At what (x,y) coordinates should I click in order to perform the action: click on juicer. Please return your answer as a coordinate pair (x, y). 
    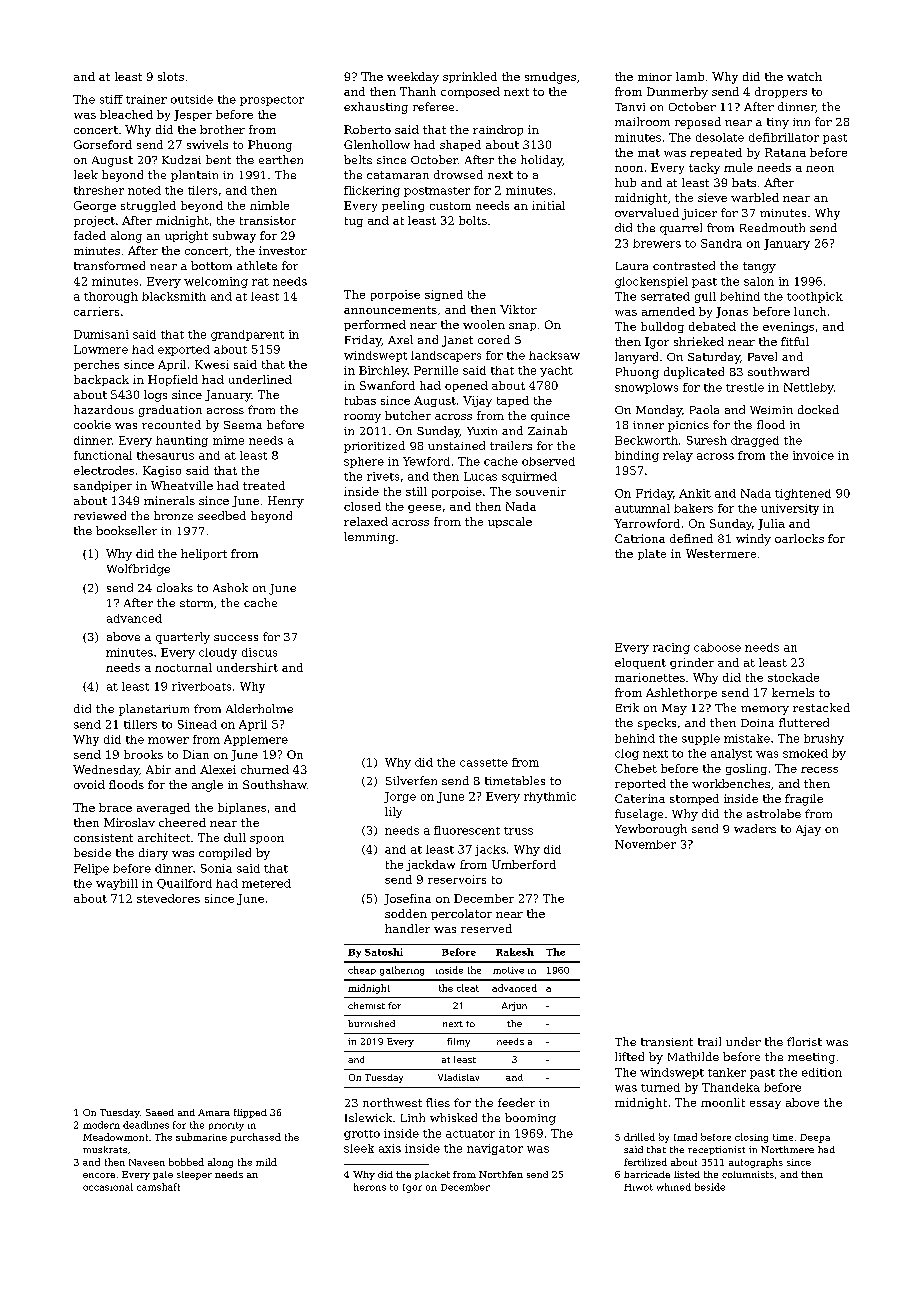
    Looking at the image, I should click on (699, 214).
